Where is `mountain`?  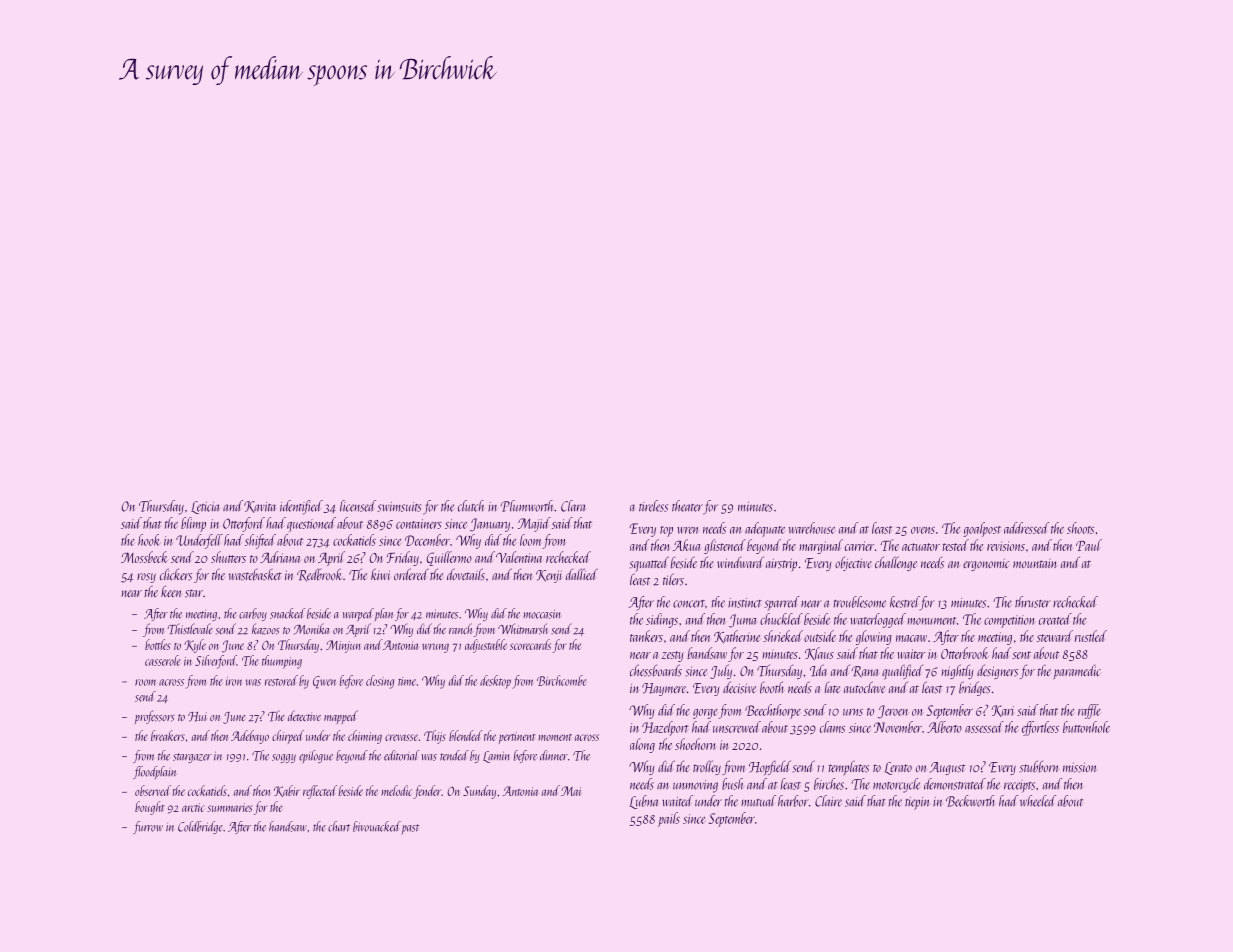
mountain is located at coordinates (1035, 563).
